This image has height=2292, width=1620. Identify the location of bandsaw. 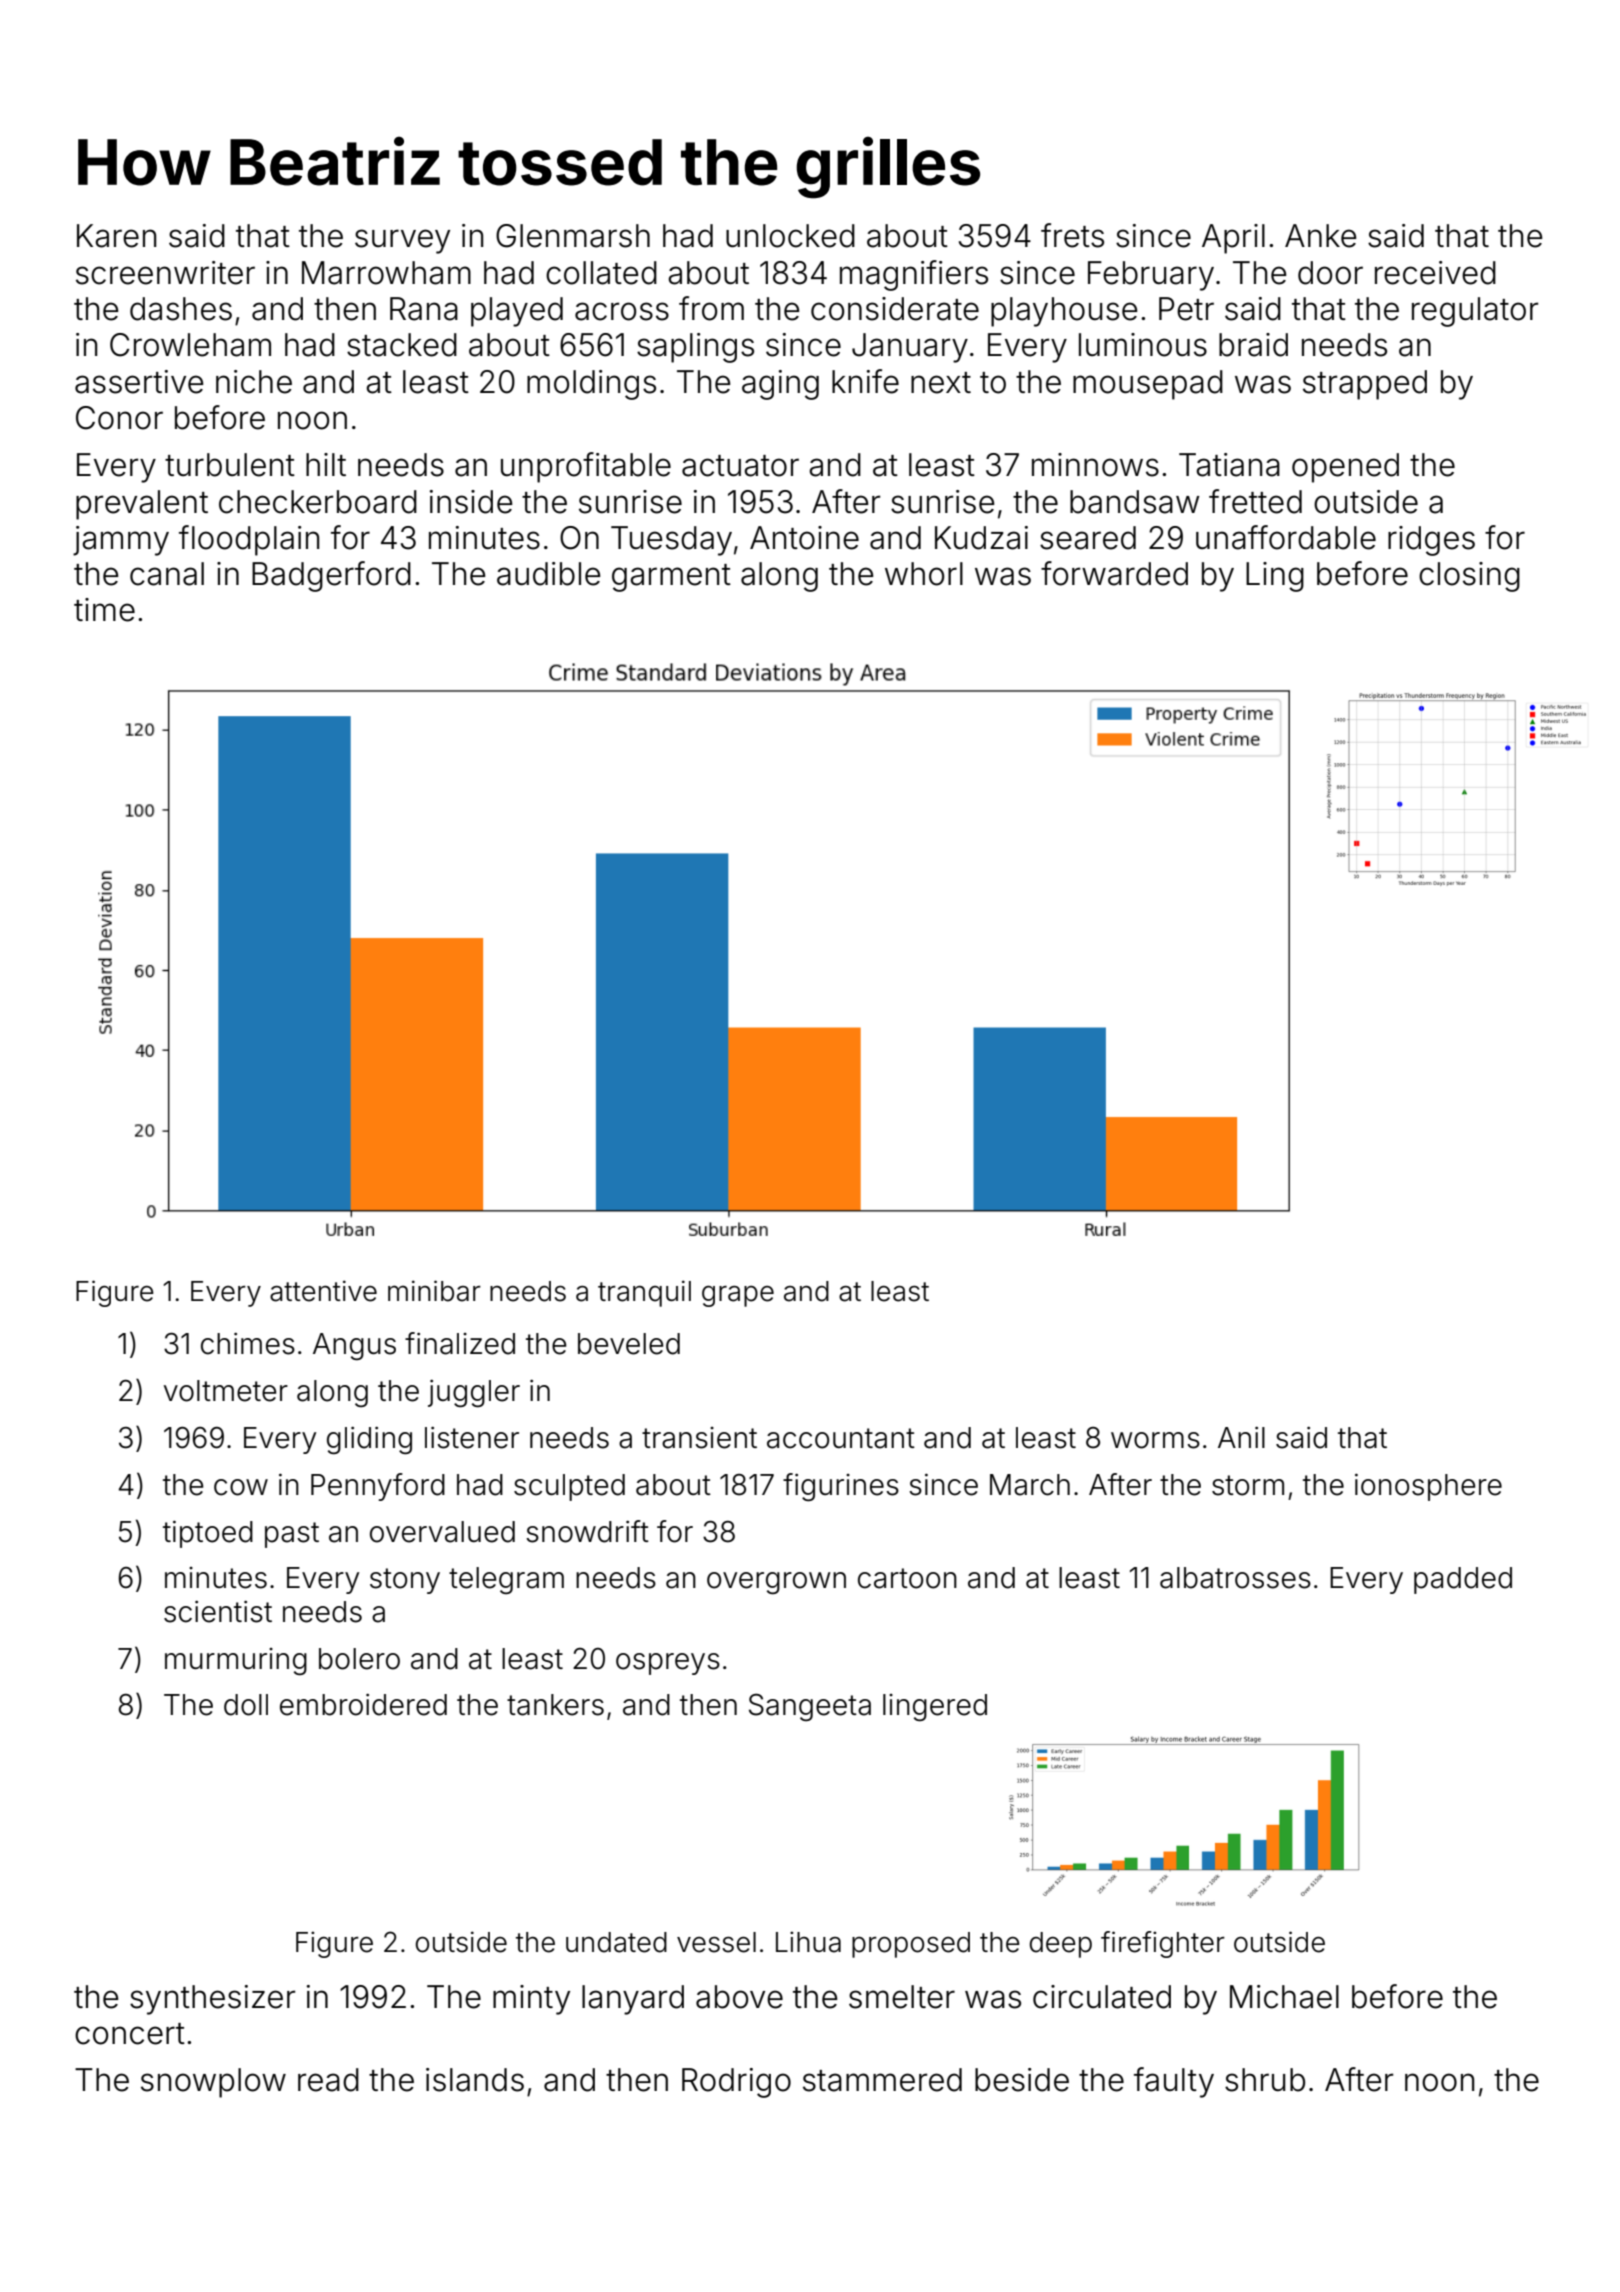
(1135, 502).
